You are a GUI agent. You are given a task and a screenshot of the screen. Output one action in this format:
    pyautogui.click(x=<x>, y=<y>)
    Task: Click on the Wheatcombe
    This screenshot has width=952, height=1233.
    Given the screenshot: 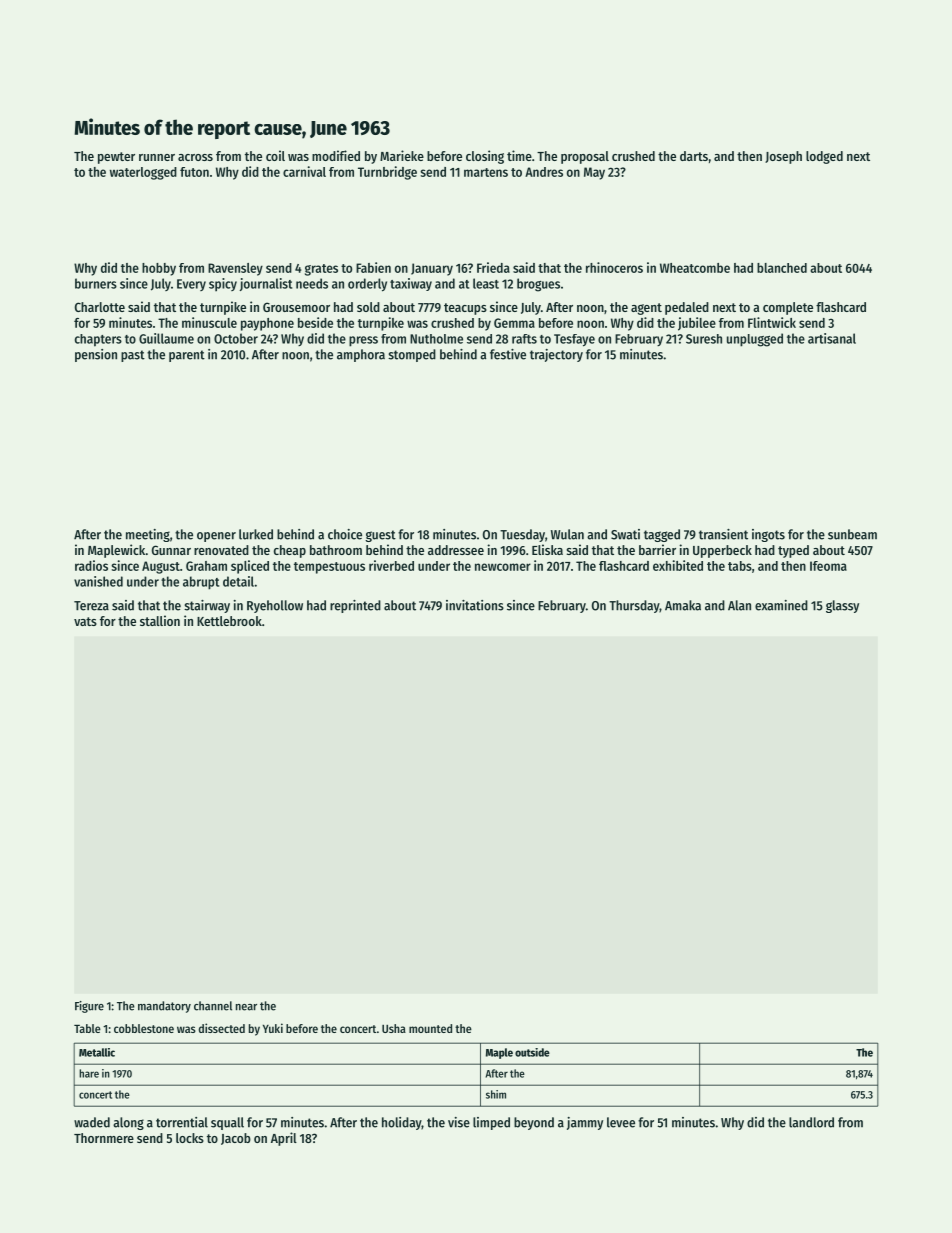 What is the action you would take?
    pyautogui.click(x=695, y=268)
